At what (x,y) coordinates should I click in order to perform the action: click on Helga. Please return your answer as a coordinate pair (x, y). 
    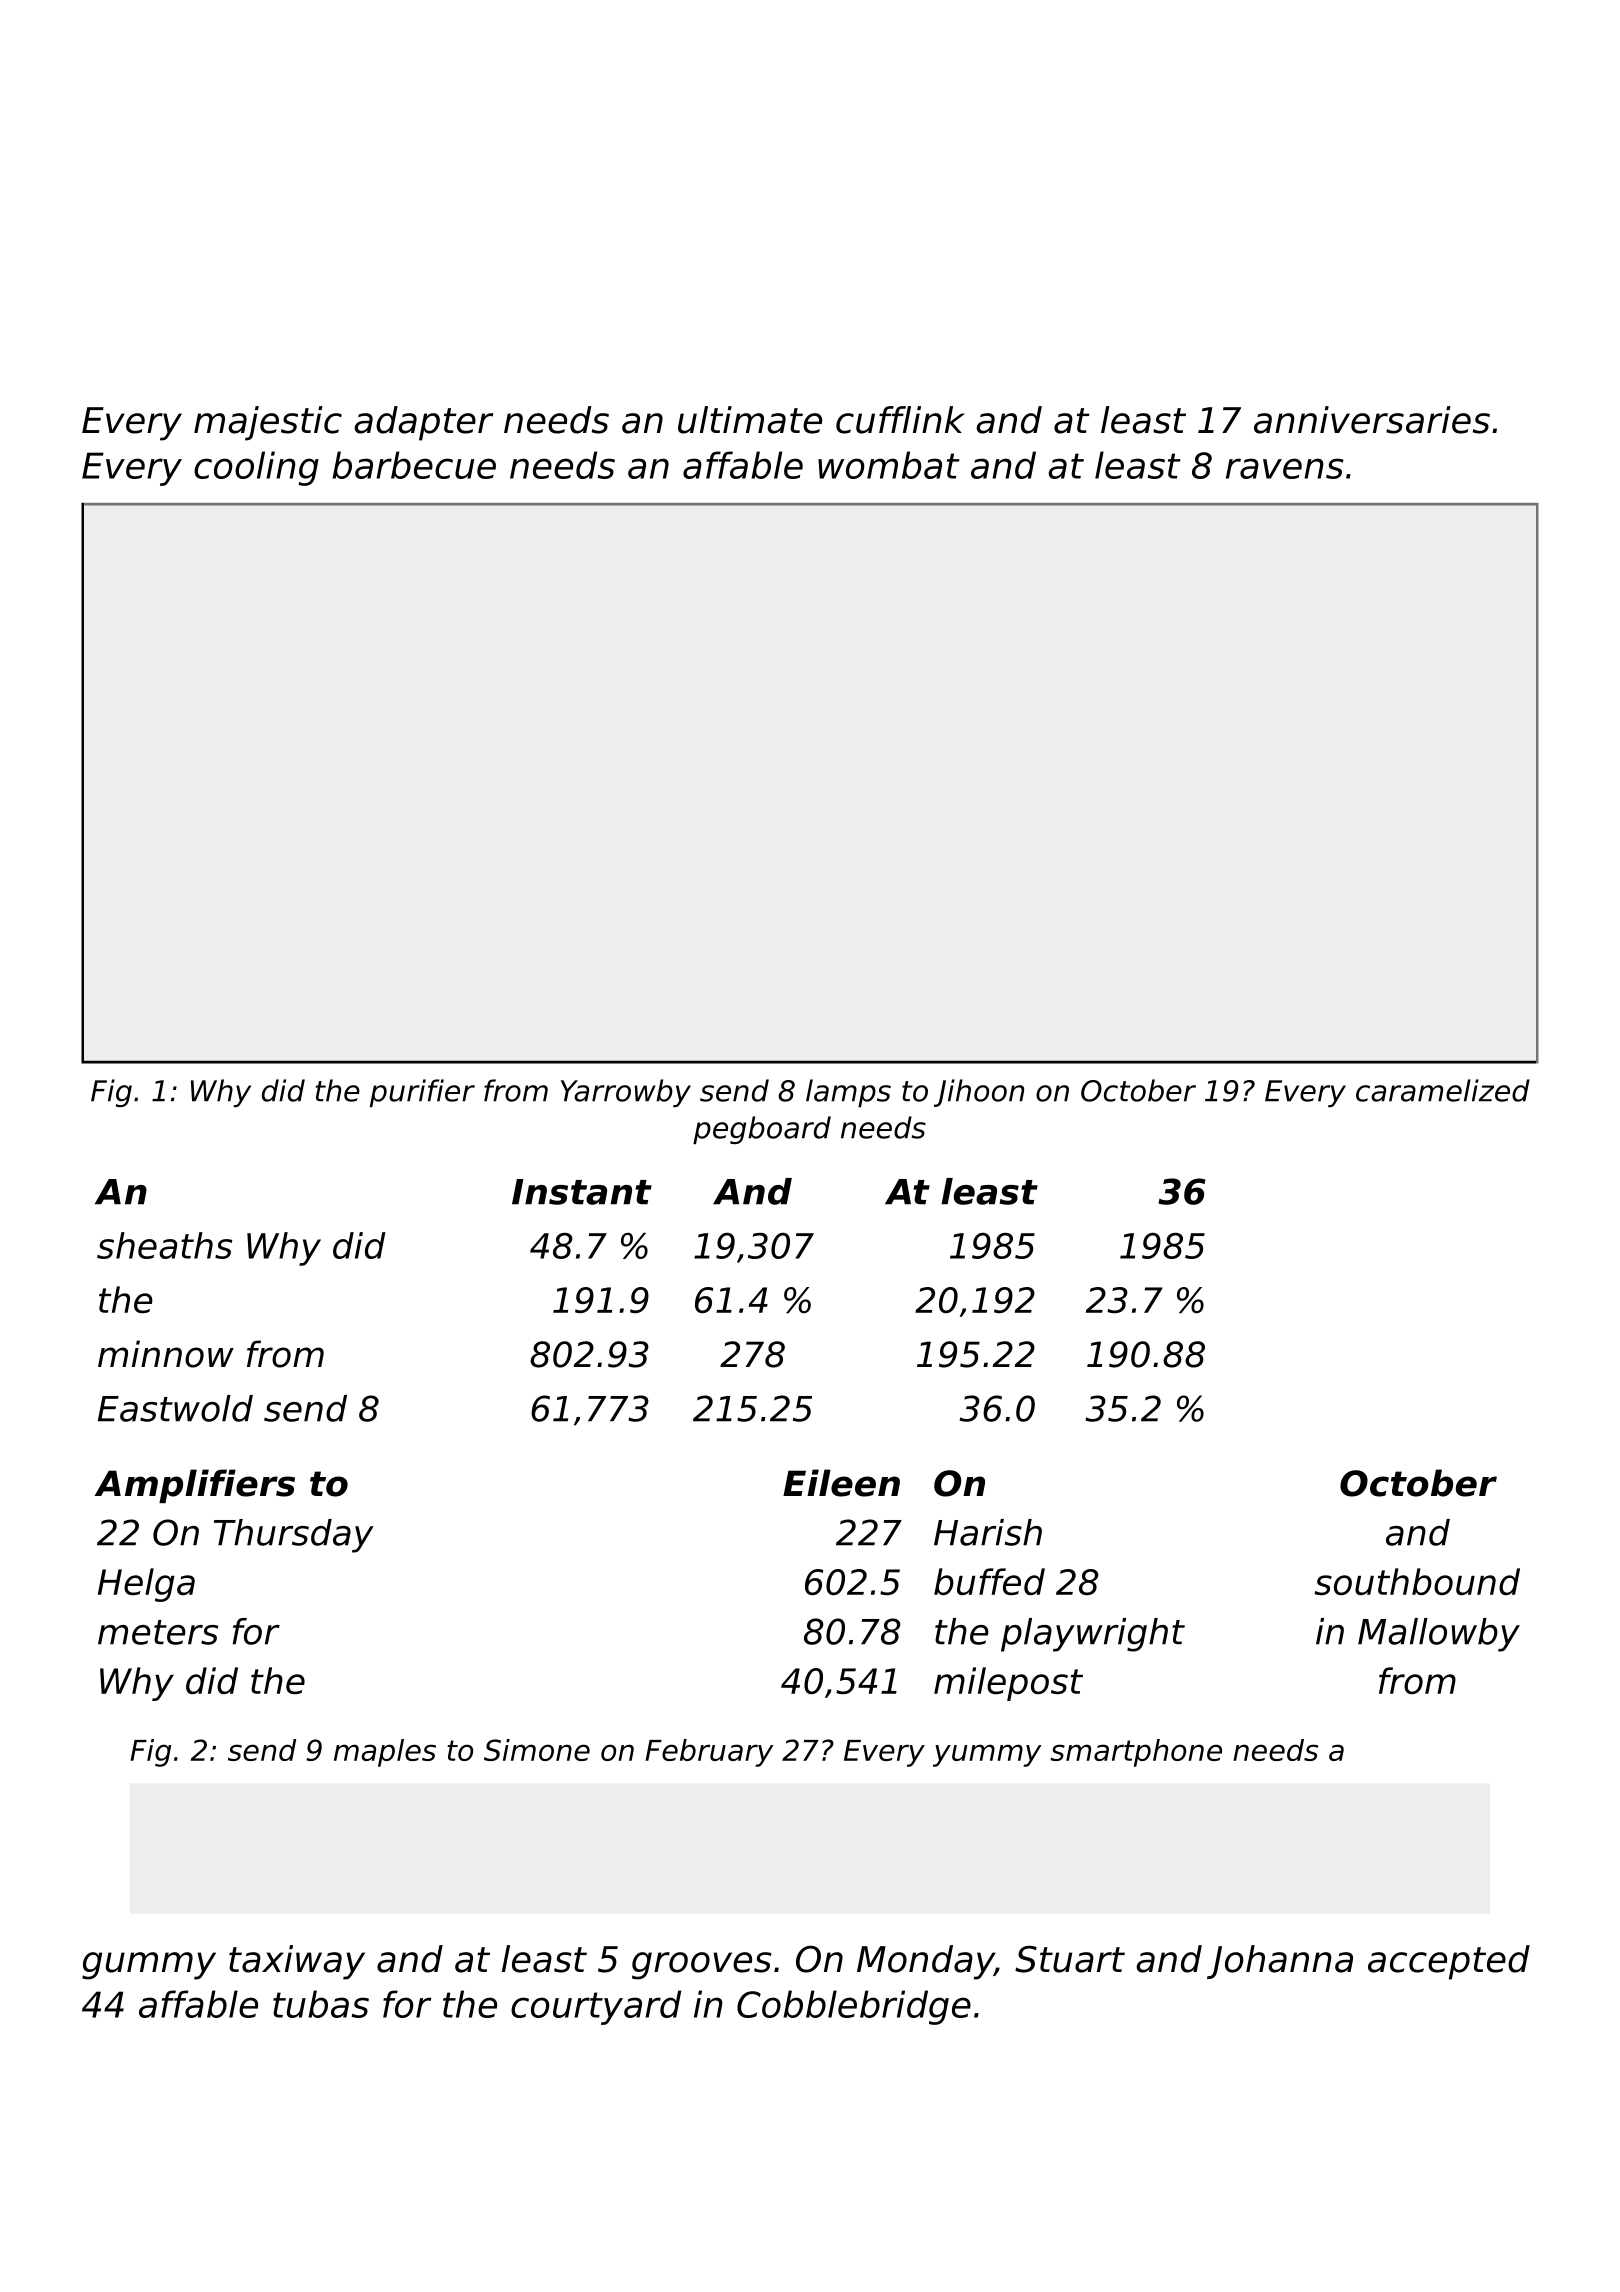
    Looking at the image, I should click on (146, 1585).
